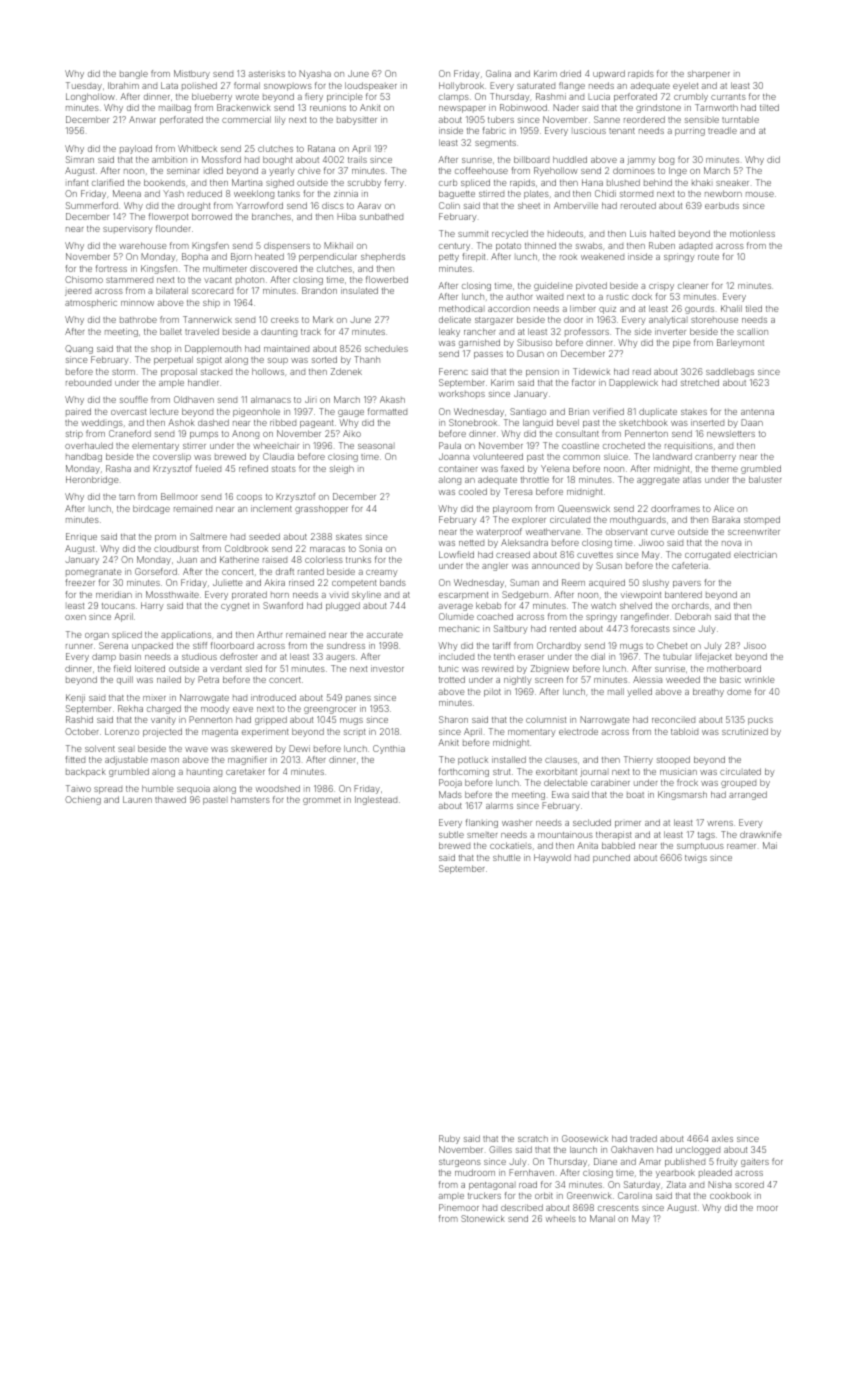 Image resolution: width=849 pixels, height=1400 pixels. Describe the element at coordinates (483, 1218) in the page. I see `Stonewick` at that location.
